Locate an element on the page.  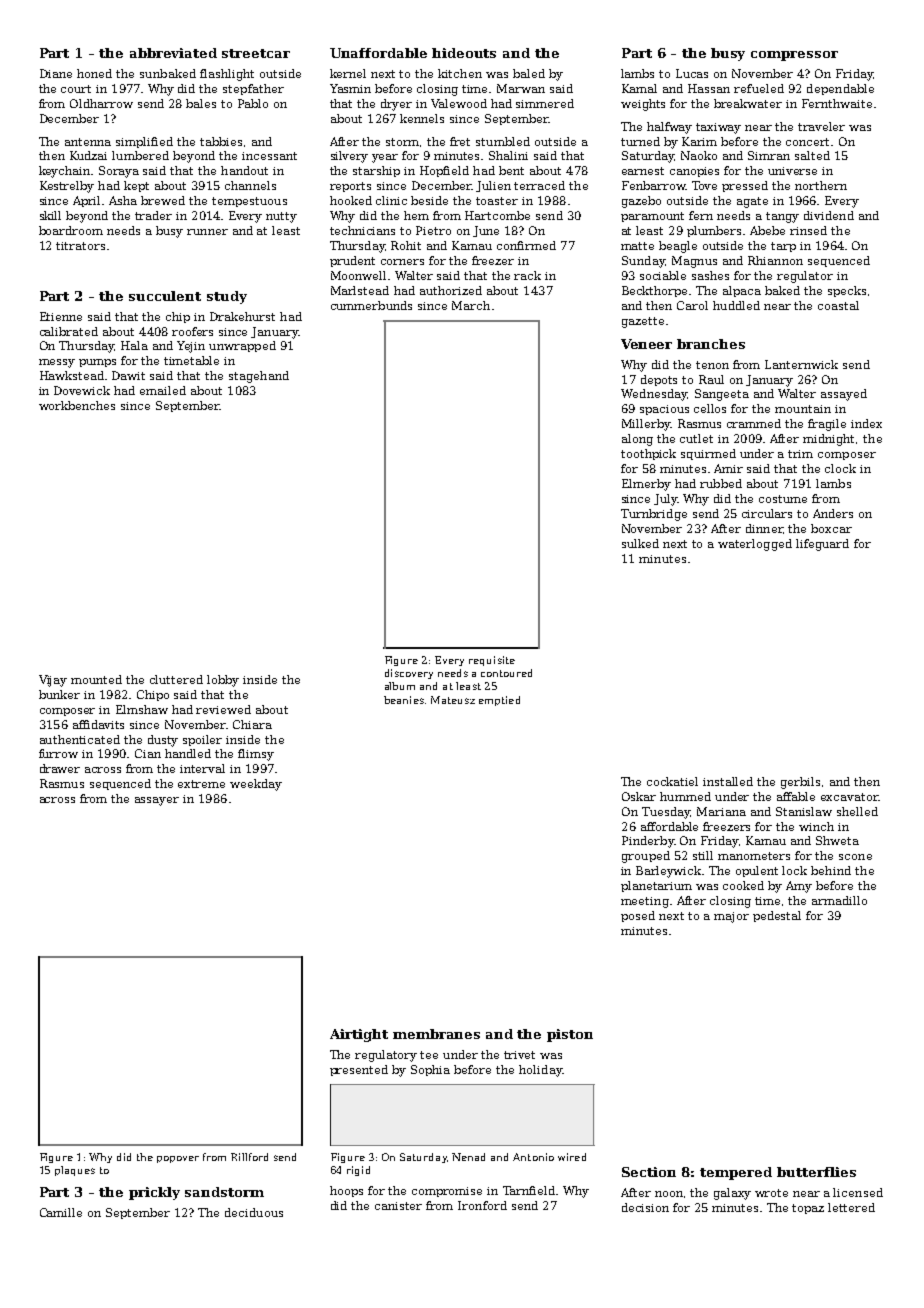
cummerbunds is located at coordinates (371, 305).
